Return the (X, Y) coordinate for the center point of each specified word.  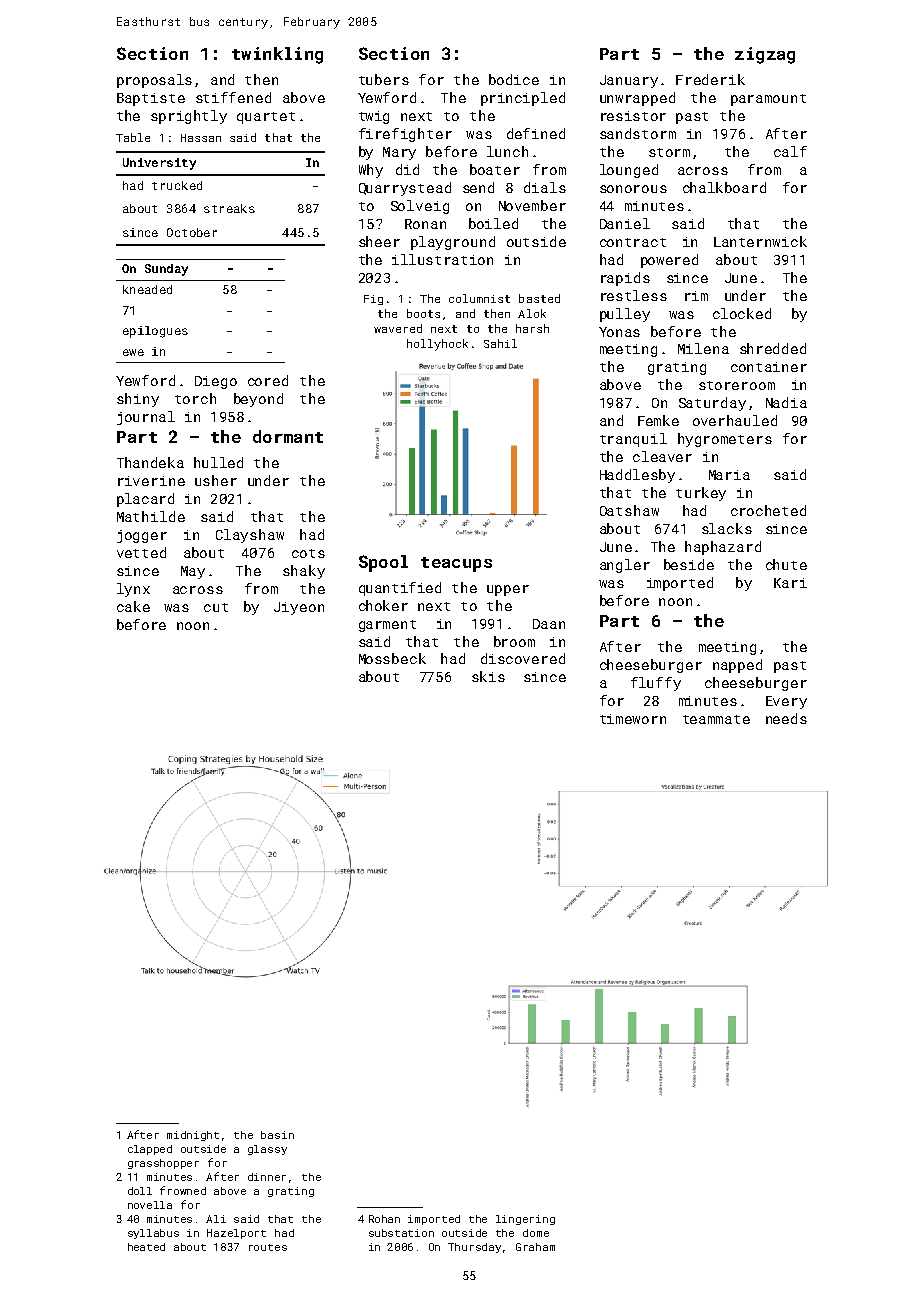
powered (669, 261)
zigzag (765, 55)
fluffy (656, 684)
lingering (525, 1220)
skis (488, 676)
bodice (514, 79)
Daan (549, 624)
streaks (229, 208)
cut (216, 607)
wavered (398, 328)
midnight (193, 1136)
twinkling (277, 55)
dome (536, 1233)
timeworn (633, 719)
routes (268, 1247)
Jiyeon (299, 608)
